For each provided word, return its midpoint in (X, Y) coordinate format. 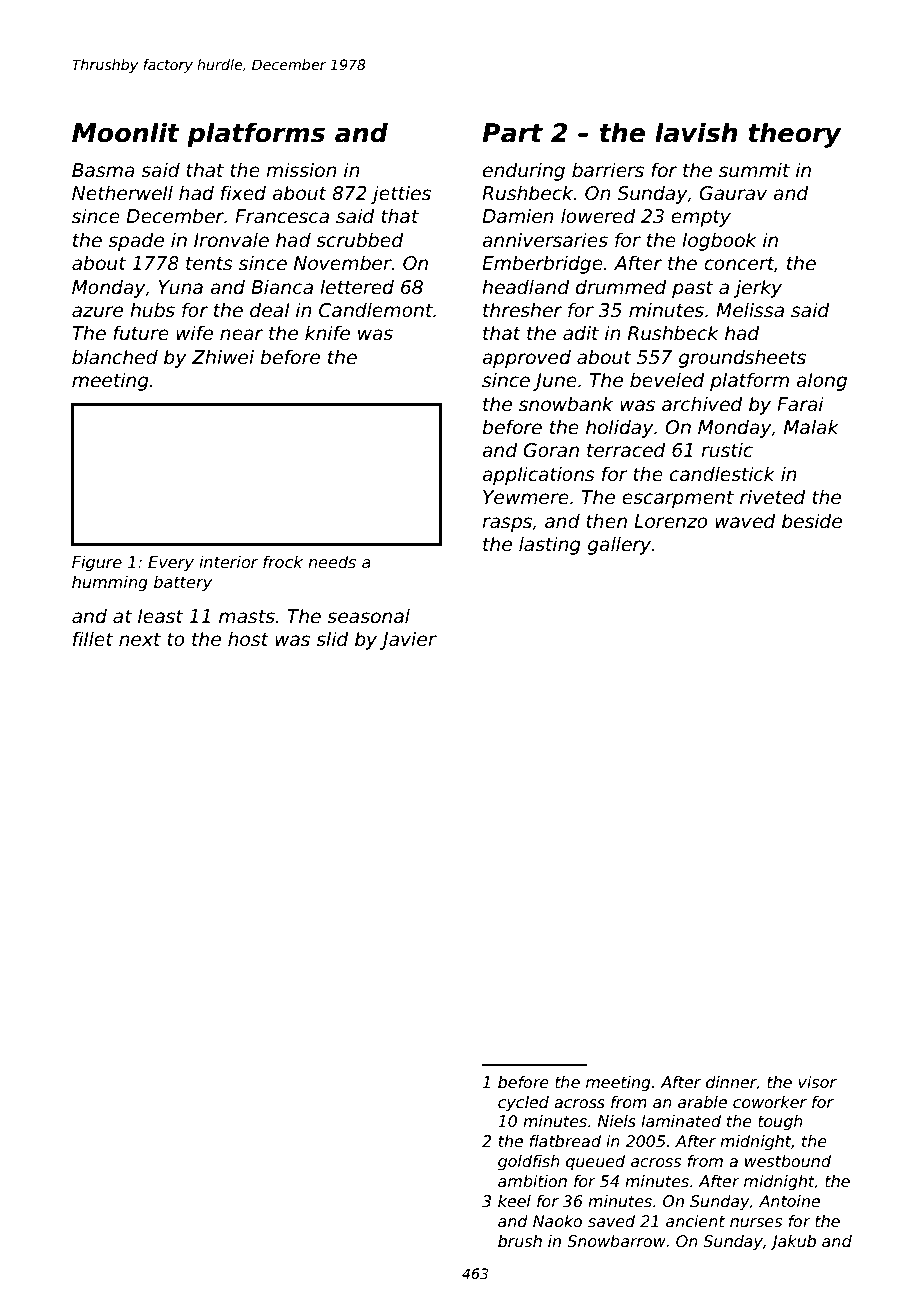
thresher (522, 310)
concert (739, 264)
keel (514, 1201)
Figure (97, 563)
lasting (550, 545)
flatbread (565, 1141)
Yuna (180, 287)
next (140, 640)
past (692, 289)
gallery (619, 545)
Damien (518, 216)
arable (702, 1102)
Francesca (282, 216)
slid (332, 639)
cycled (523, 1103)
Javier (408, 640)
